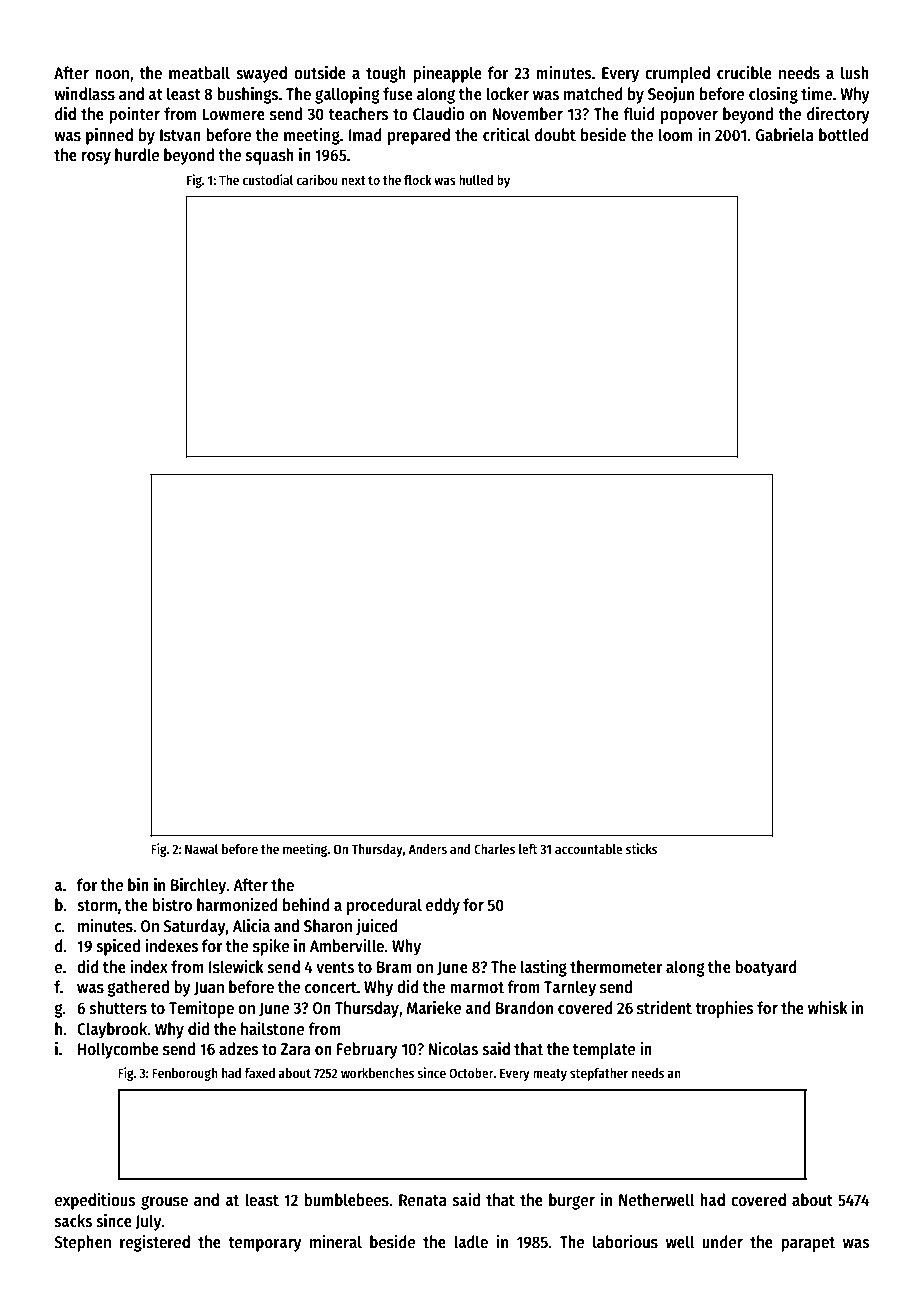  What do you see at coordinates (201, 849) in the page?
I see `Nawal` at bounding box center [201, 849].
